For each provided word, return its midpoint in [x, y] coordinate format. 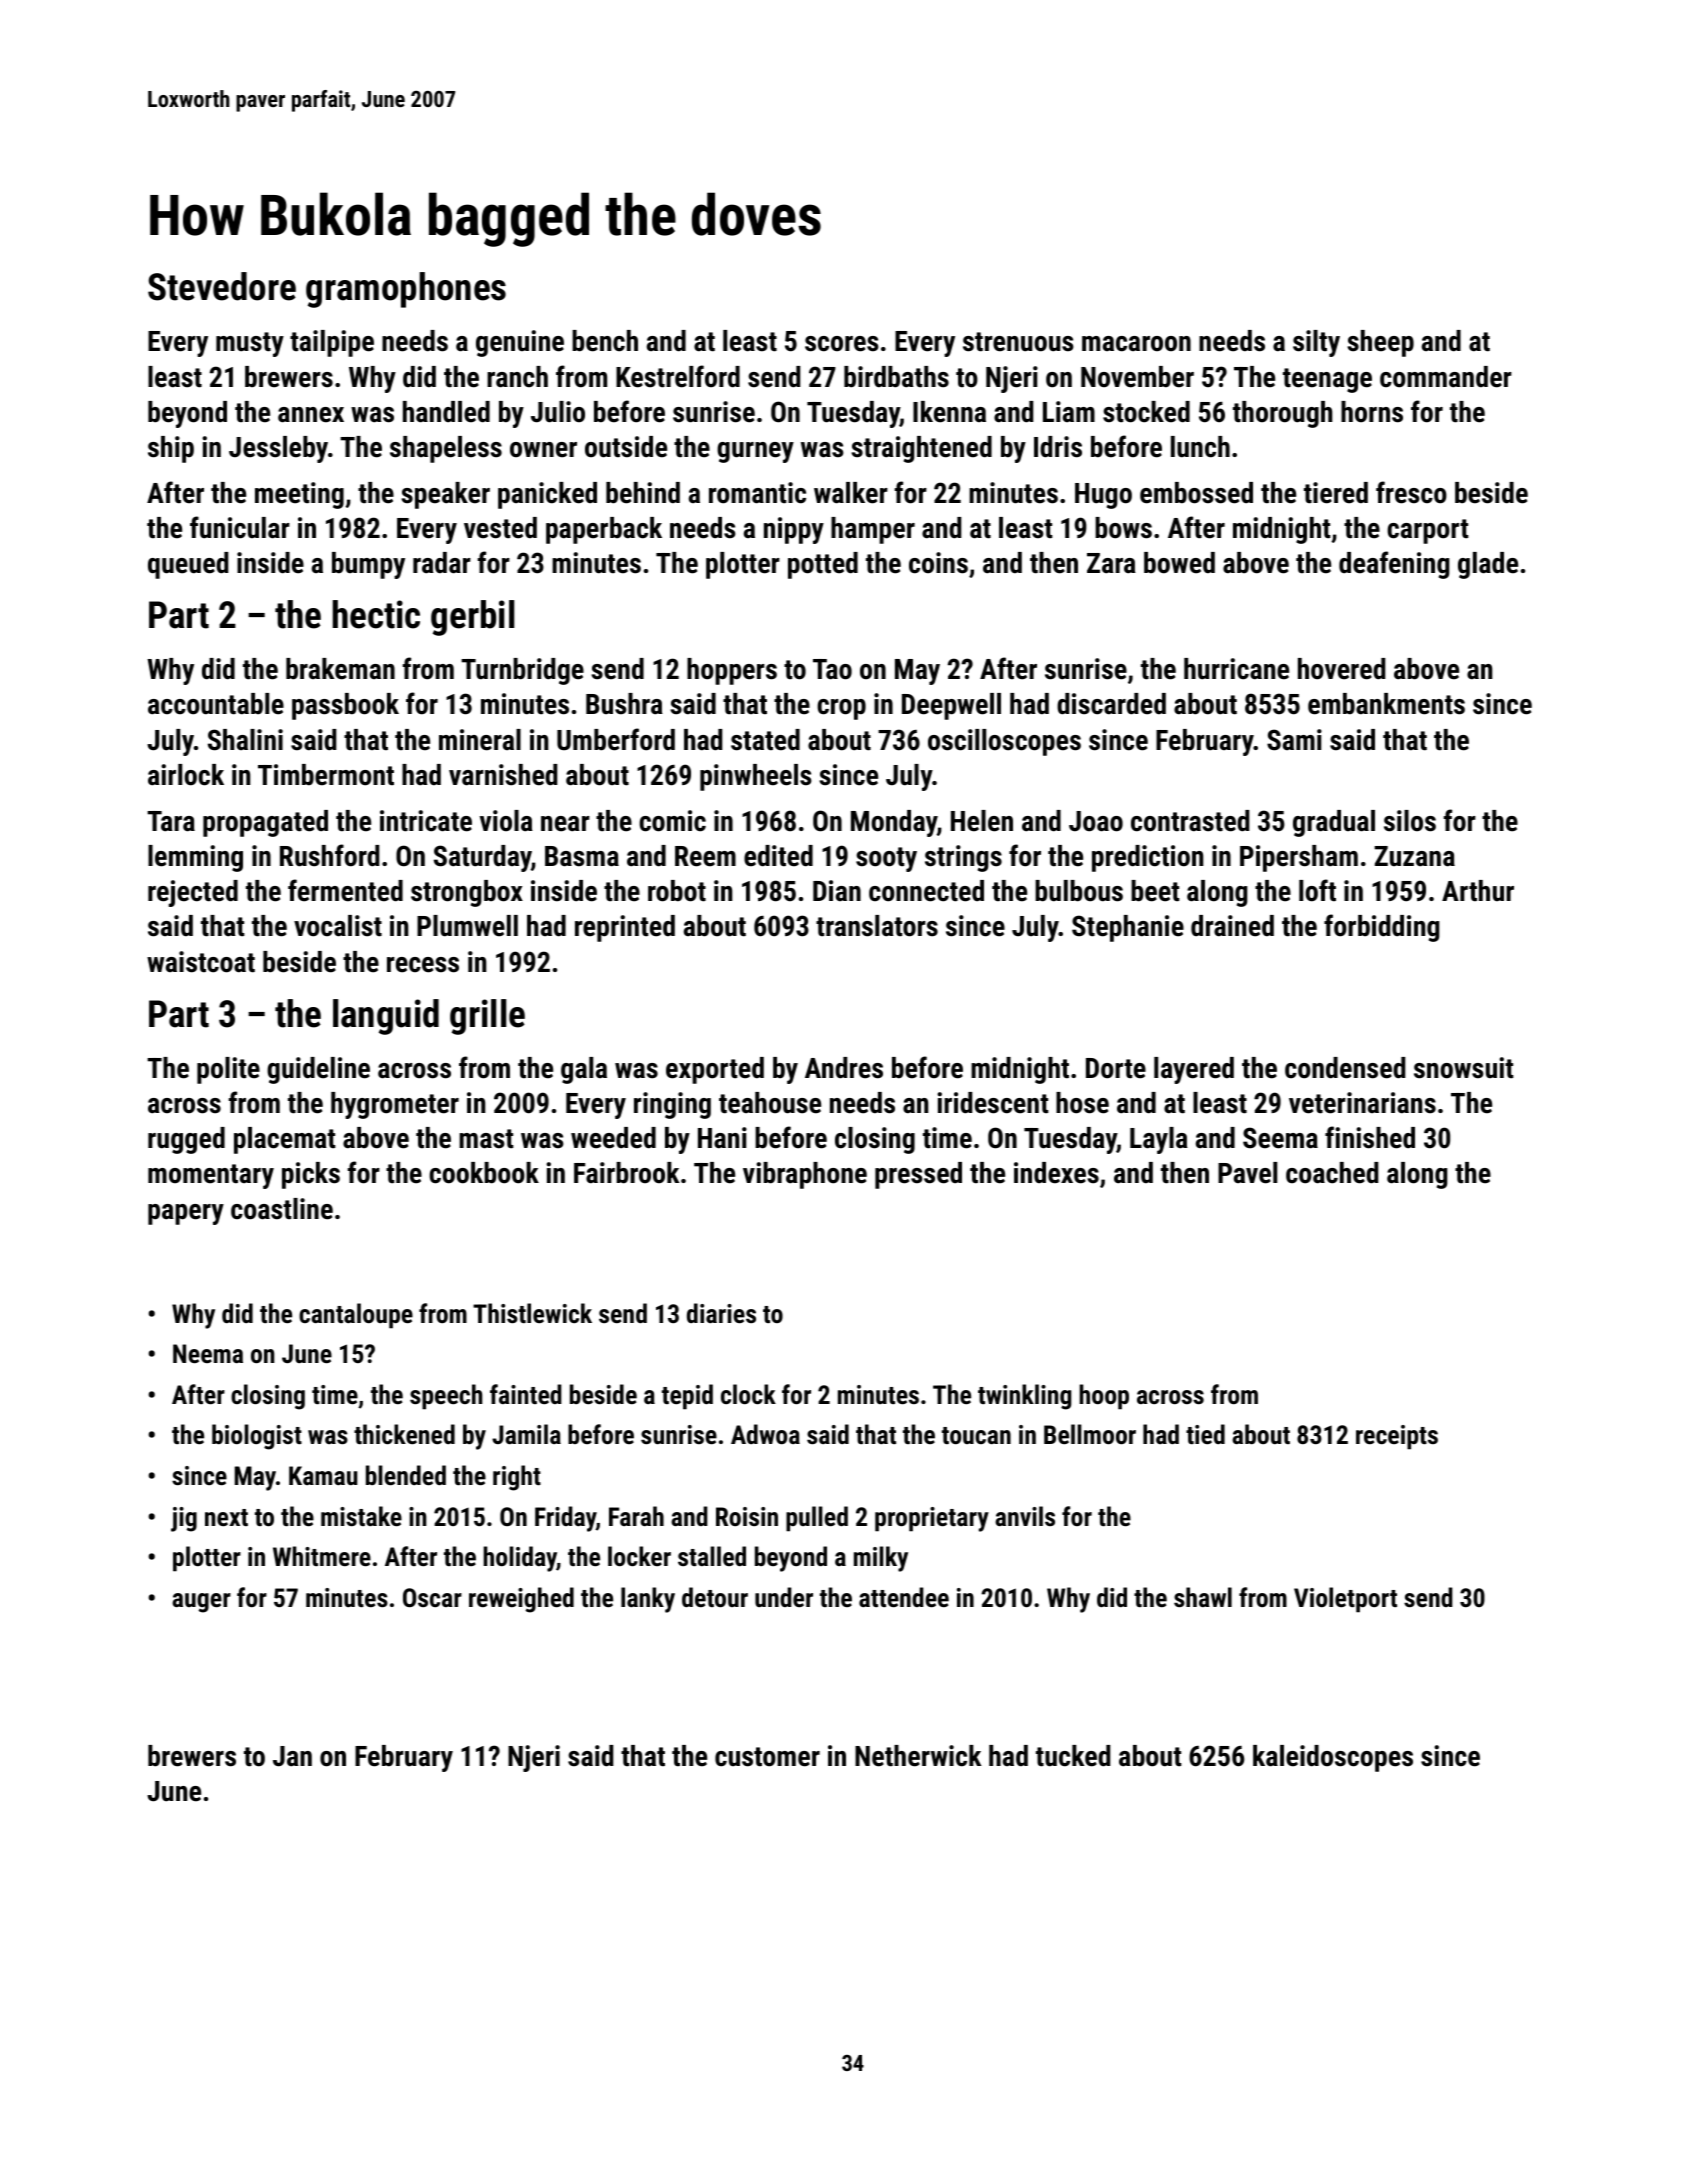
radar [442, 563]
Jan [292, 1756]
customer [767, 1757]
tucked [1073, 1756]
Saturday [482, 858]
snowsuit [1464, 1068]
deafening [1394, 565]
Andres [844, 1068]
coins [938, 563]
